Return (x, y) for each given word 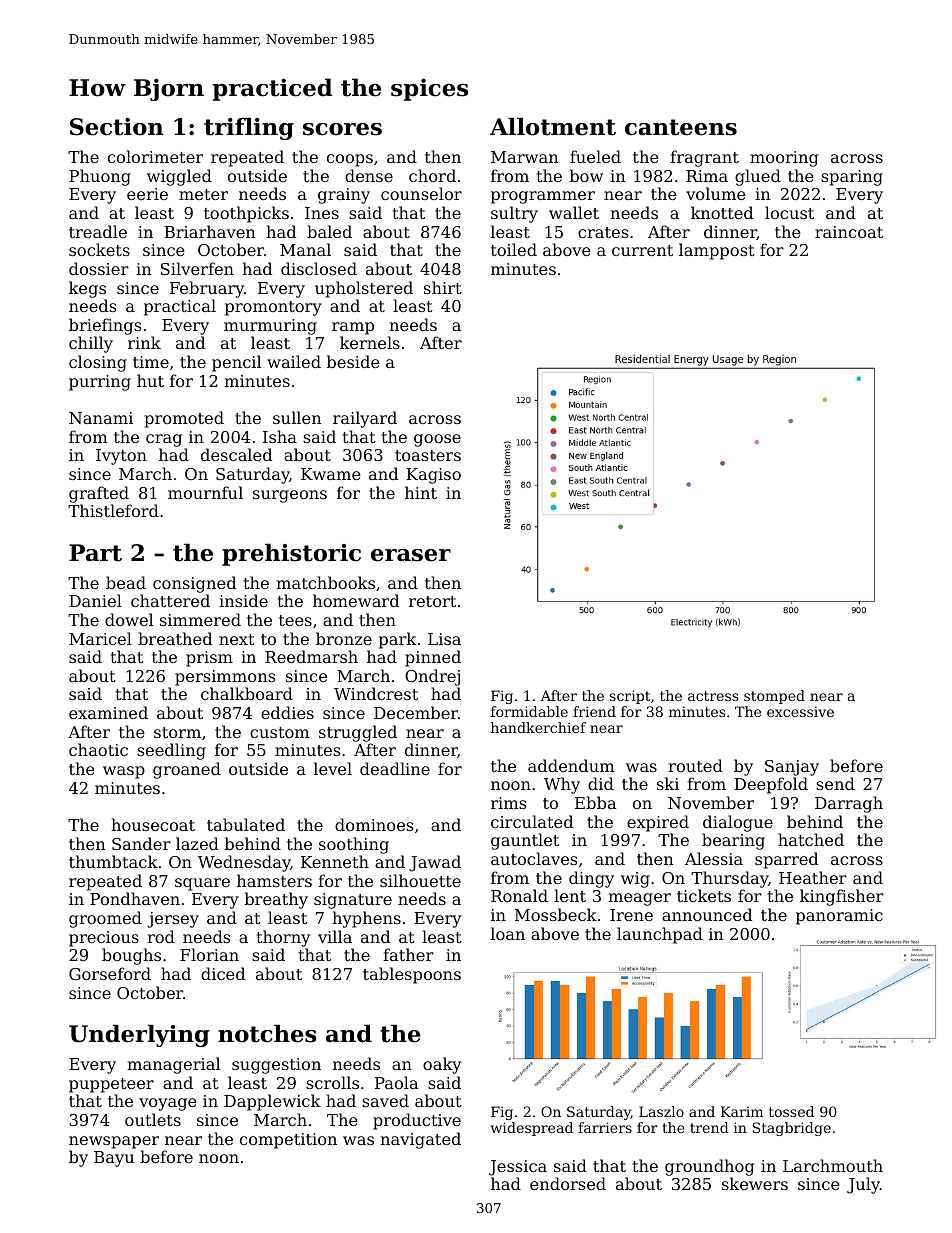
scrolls (332, 1082)
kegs (87, 289)
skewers (755, 1183)
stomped (774, 697)
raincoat (849, 232)
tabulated (246, 824)
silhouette (420, 880)
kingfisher (842, 897)
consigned (194, 584)
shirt (443, 287)
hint (421, 492)
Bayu (114, 1159)
